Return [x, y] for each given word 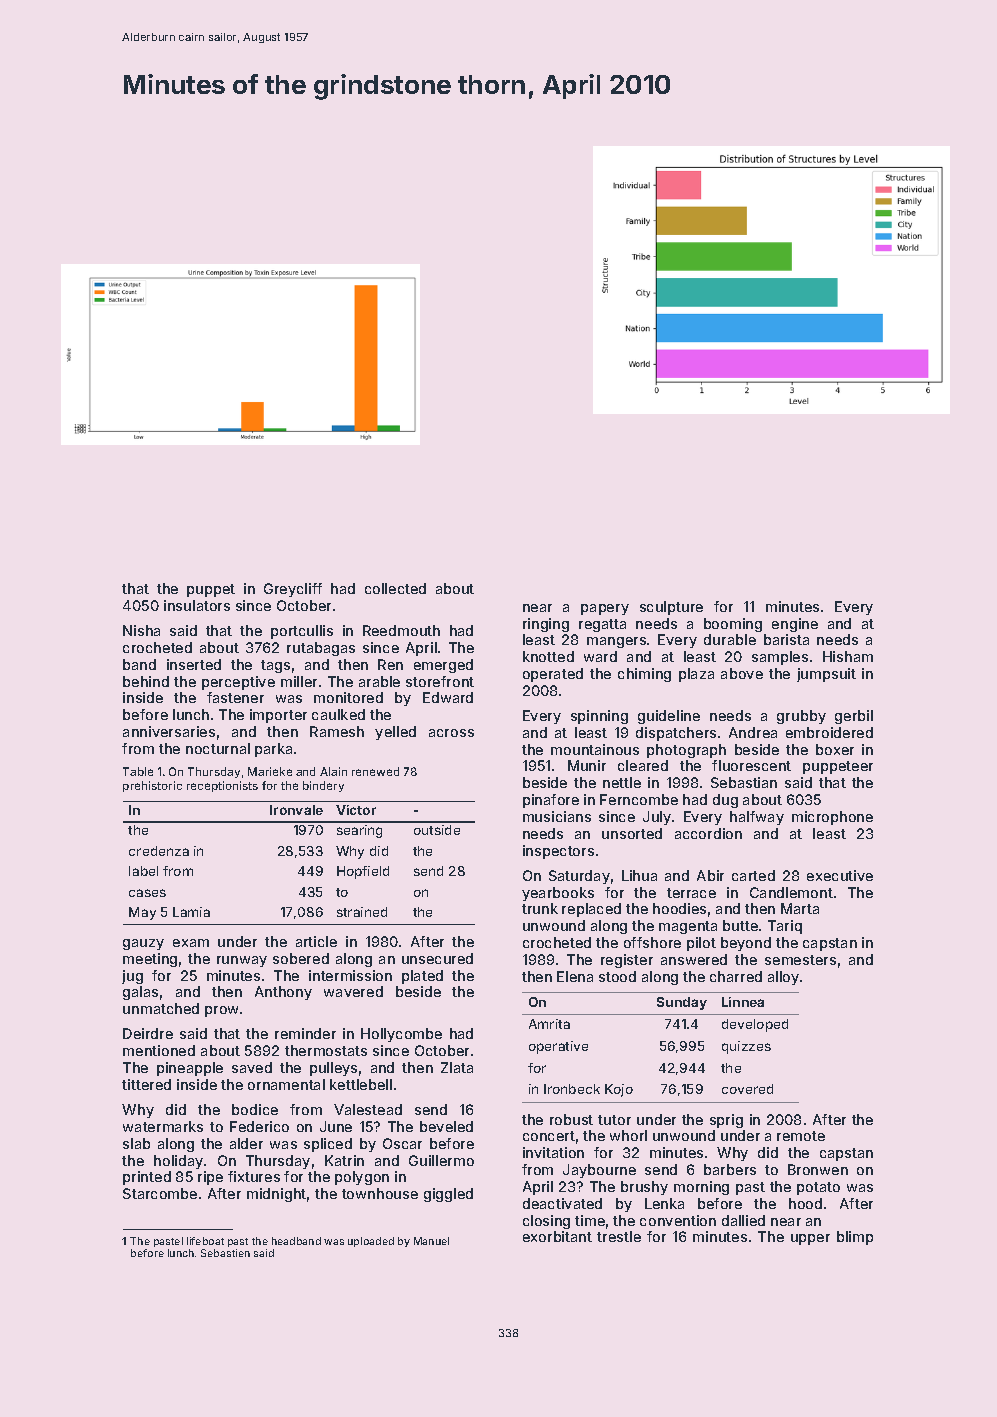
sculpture [671, 608]
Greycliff [293, 590]
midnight [276, 1195]
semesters [800, 960]
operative [558, 1047]
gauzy [143, 944]
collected [395, 588]
